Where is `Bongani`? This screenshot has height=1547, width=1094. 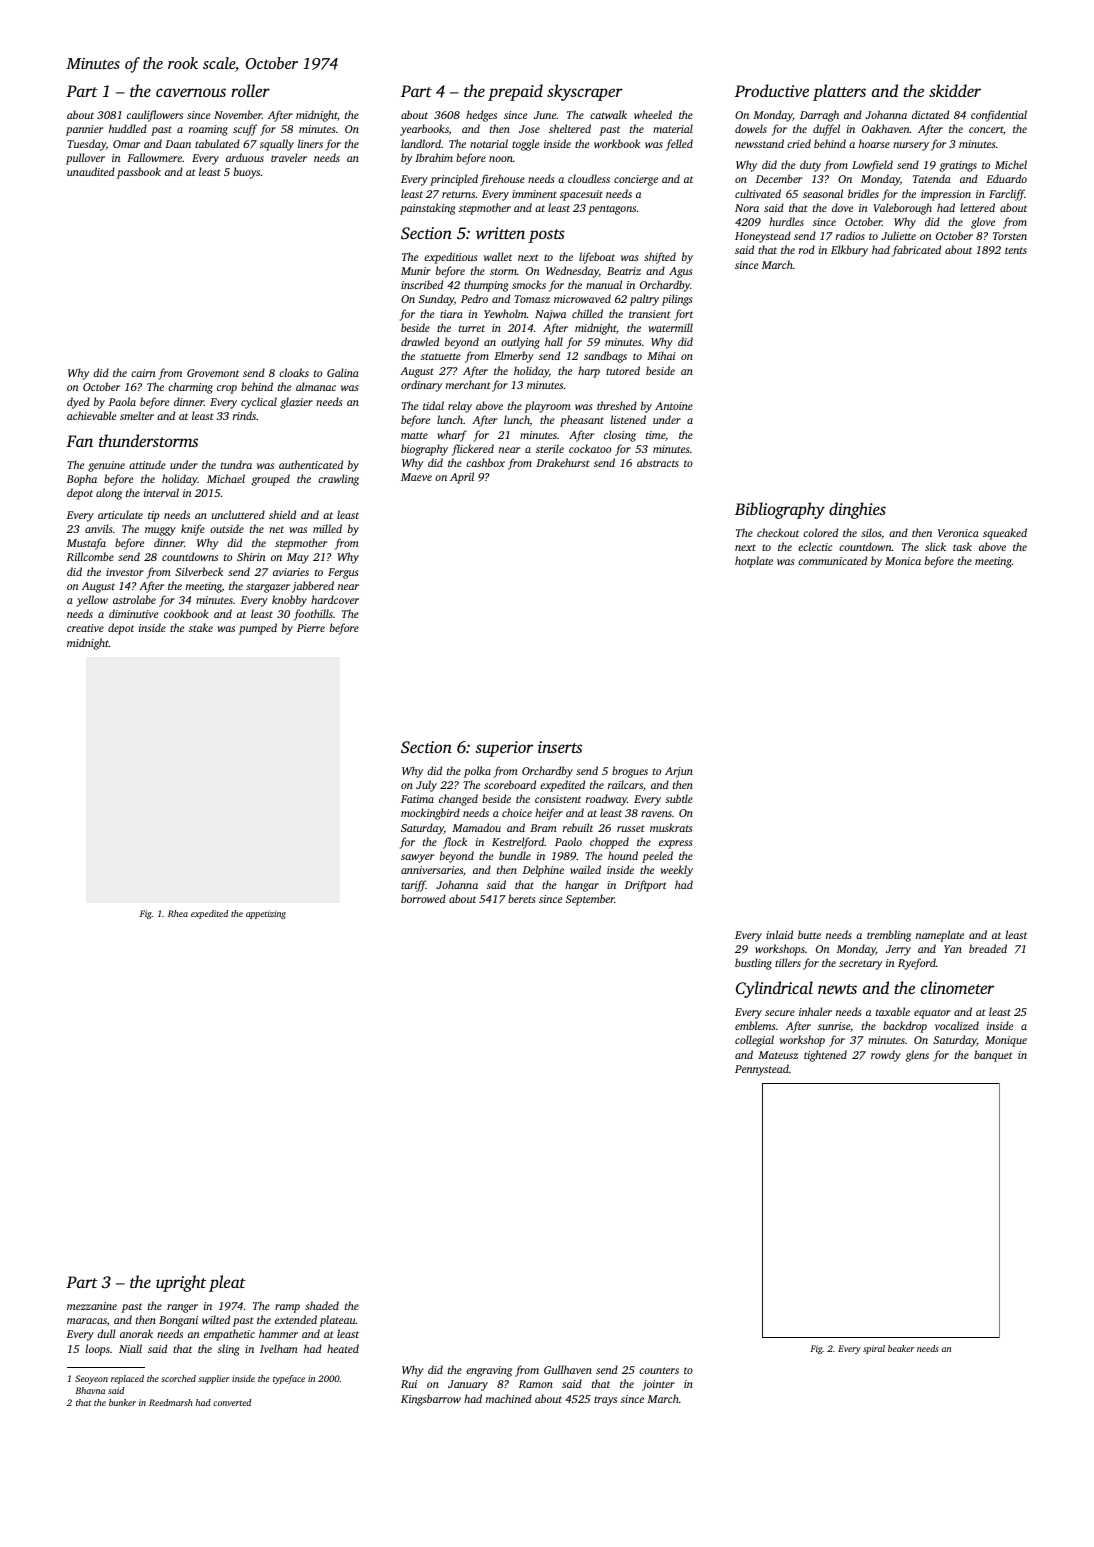
Bongani is located at coordinates (178, 1321).
